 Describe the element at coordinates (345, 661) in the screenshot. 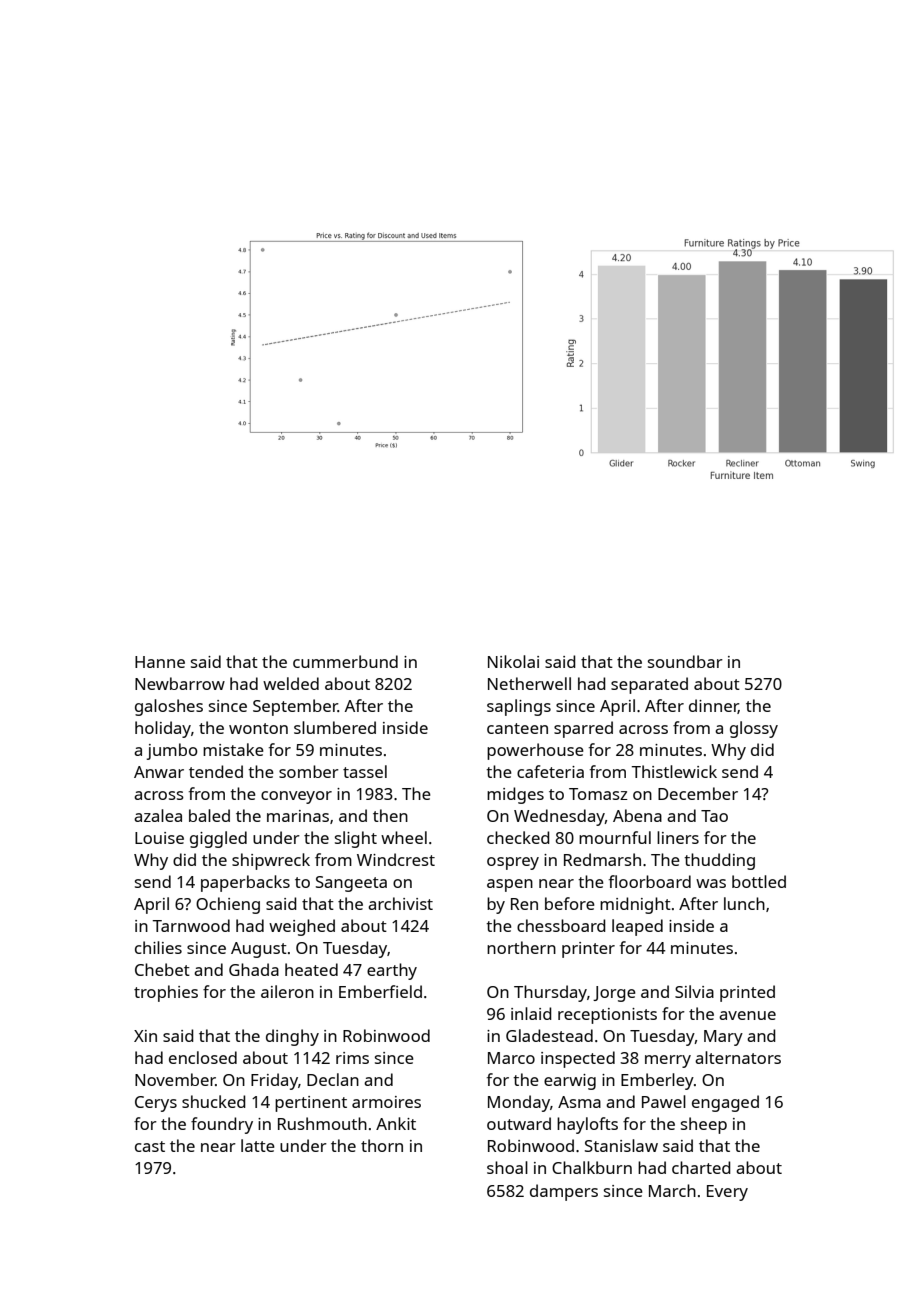

I see `cummerbund` at that location.
